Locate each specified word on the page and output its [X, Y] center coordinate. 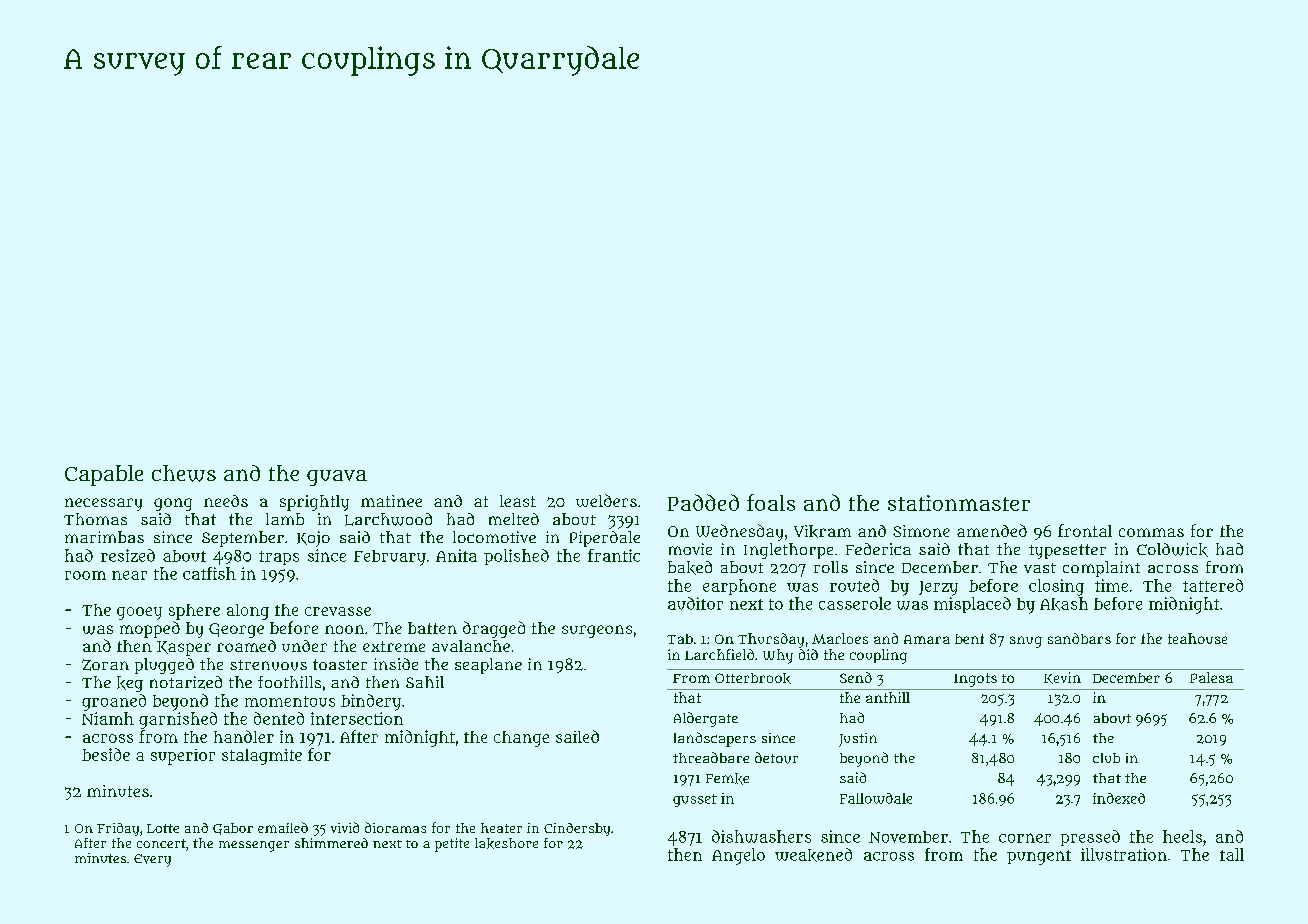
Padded [703, 502]
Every [152, 860]
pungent [1039, 857]
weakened [813, 855]
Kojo [313, 539]
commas [1151, 532]
